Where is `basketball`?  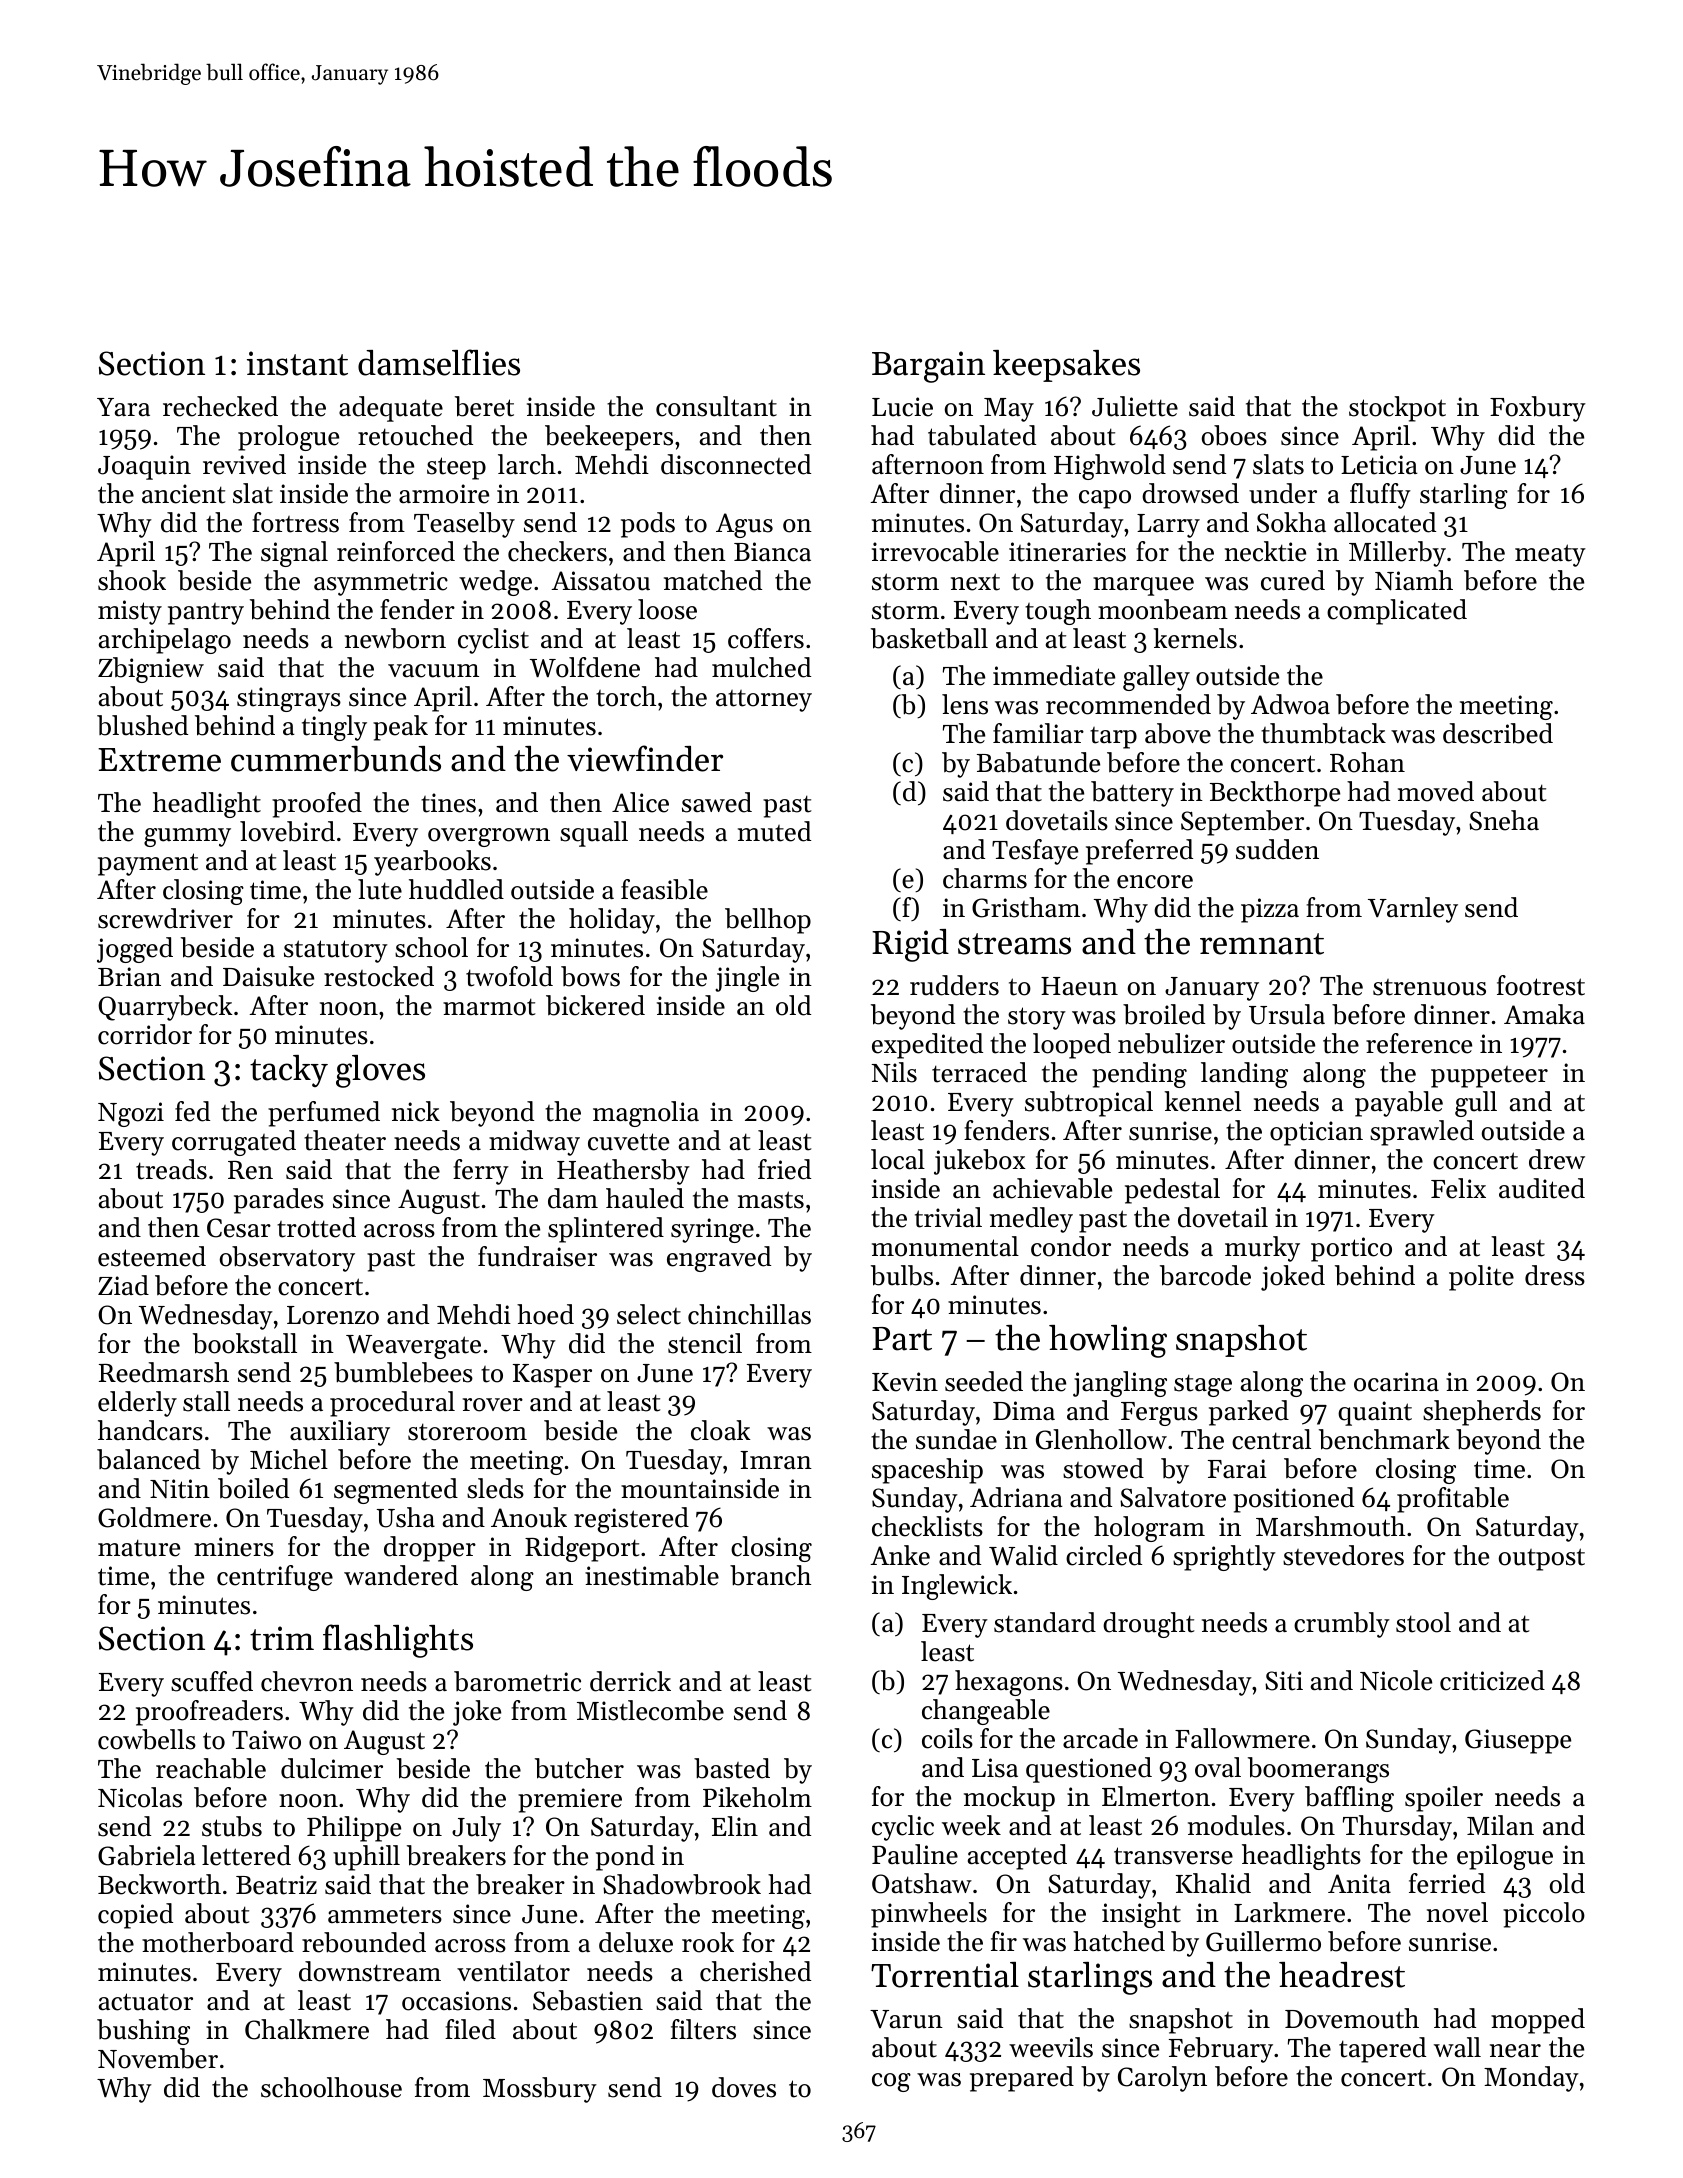
basketball is located at coordinates (929, 638).
